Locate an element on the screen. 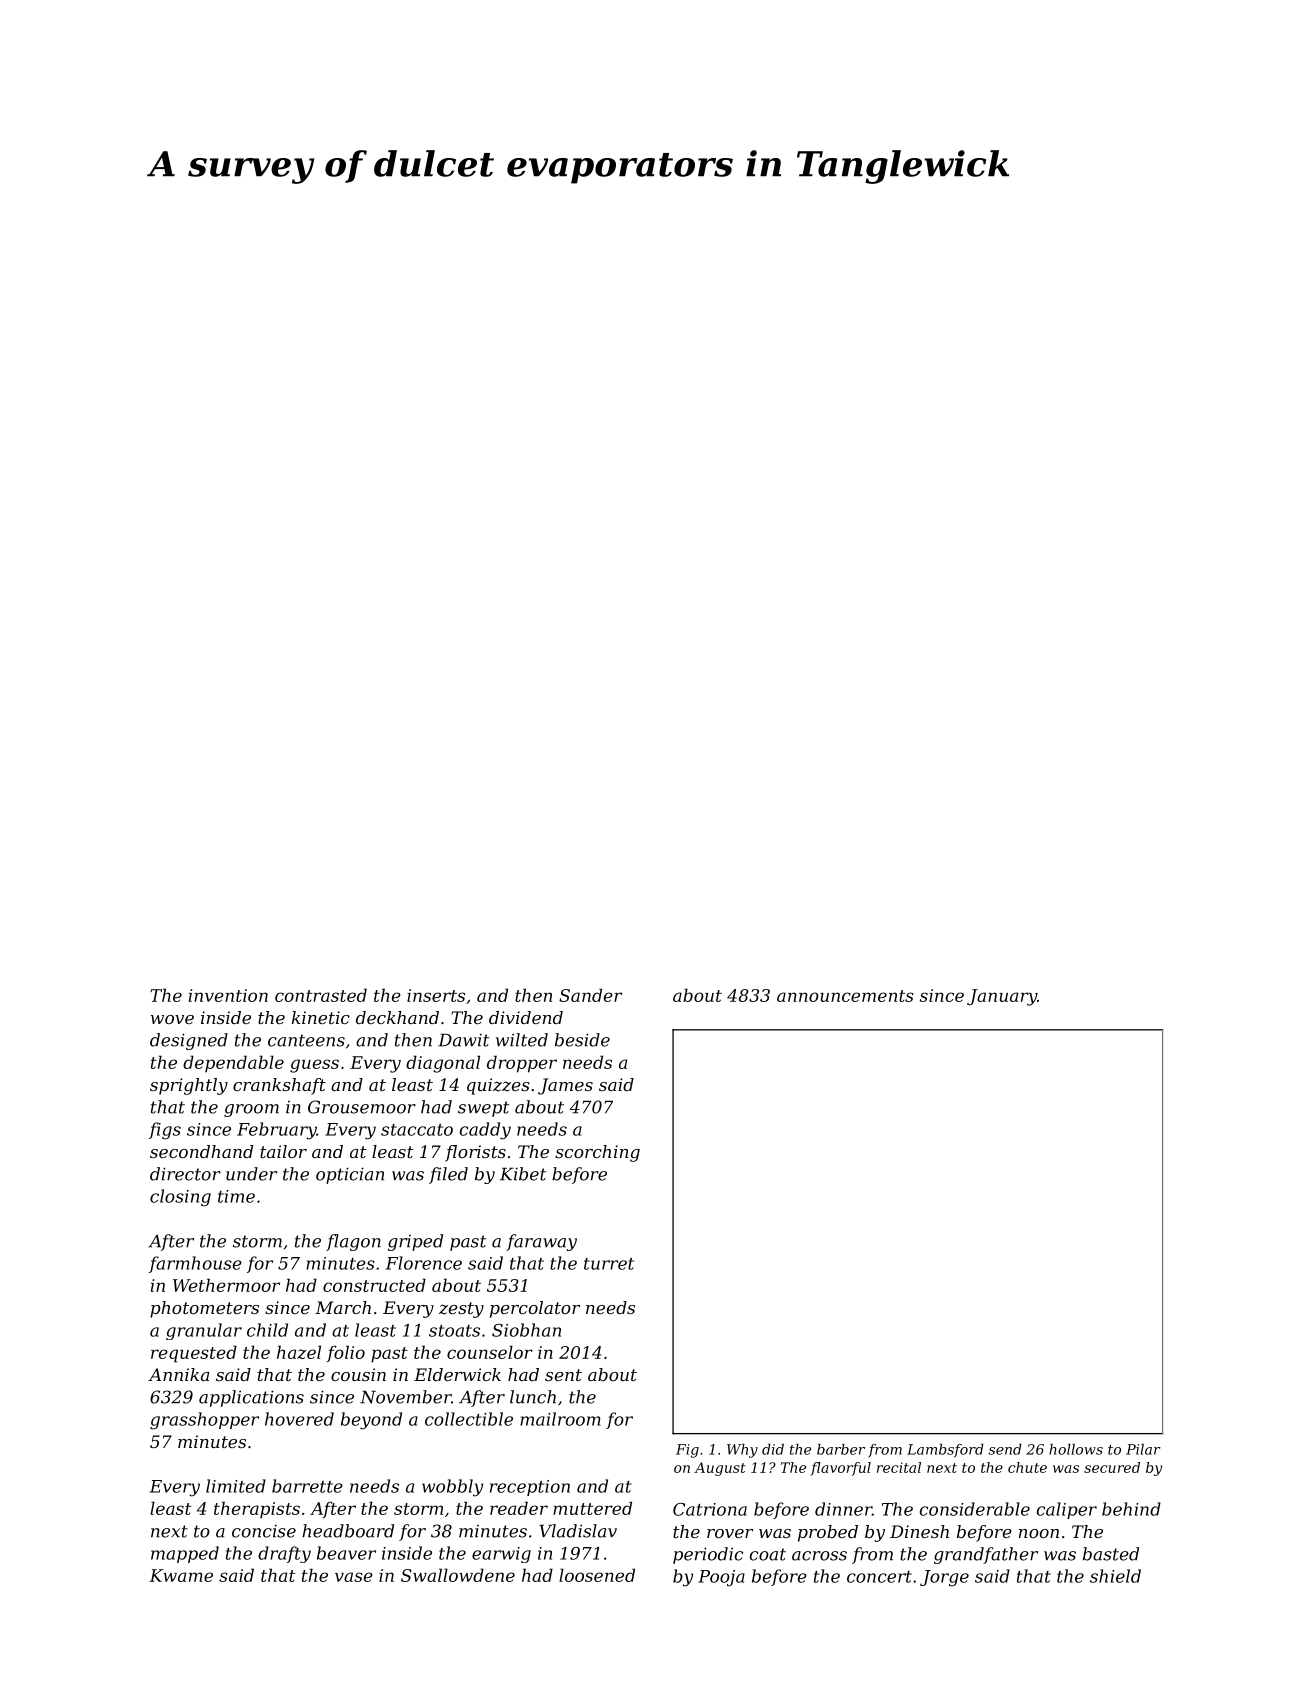 The height and width of the screenshot is (1699, 1313). vase is located at coordinates (354, 1577).
